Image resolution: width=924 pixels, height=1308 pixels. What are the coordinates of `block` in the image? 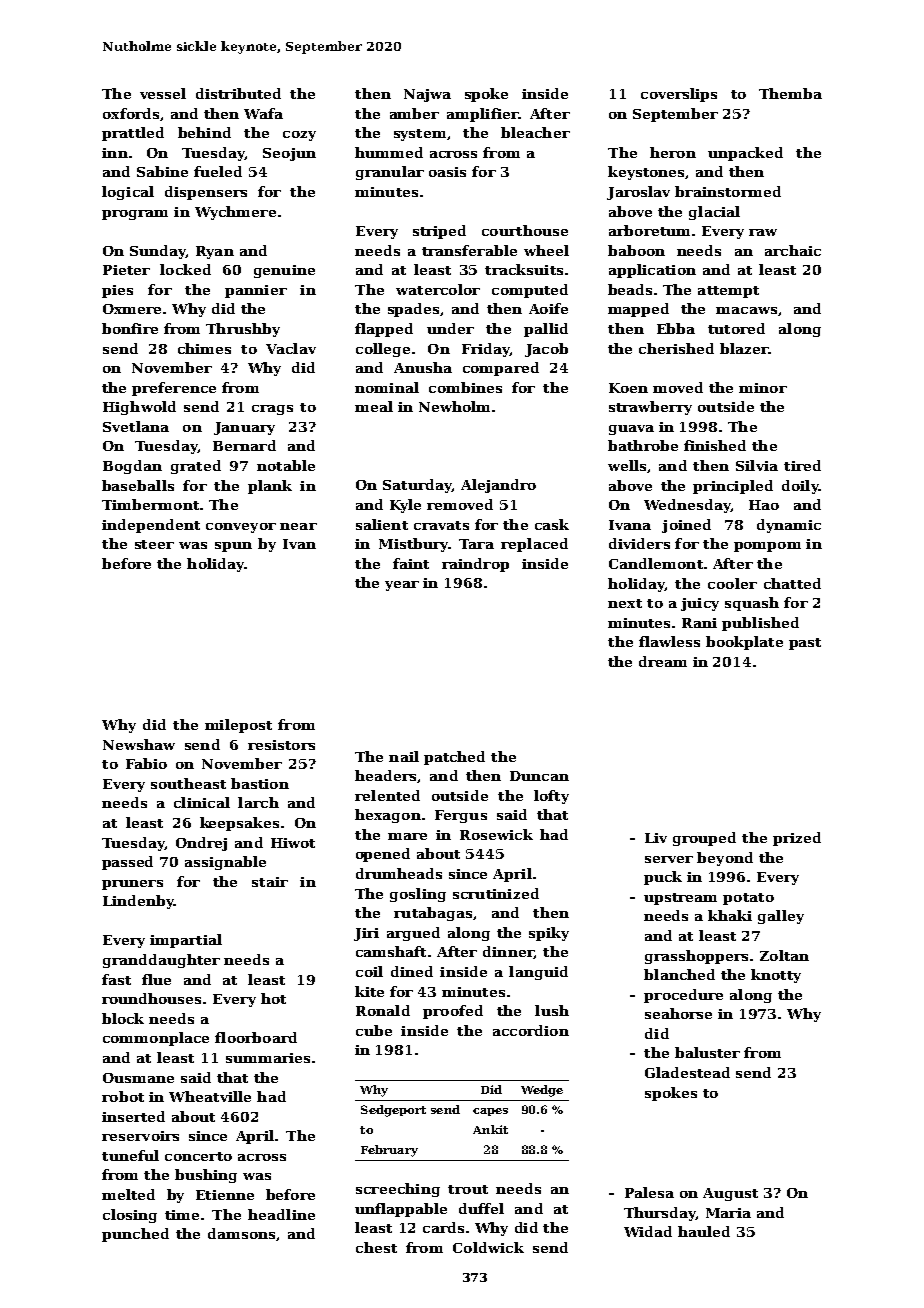 It's located at (123, 1018).
